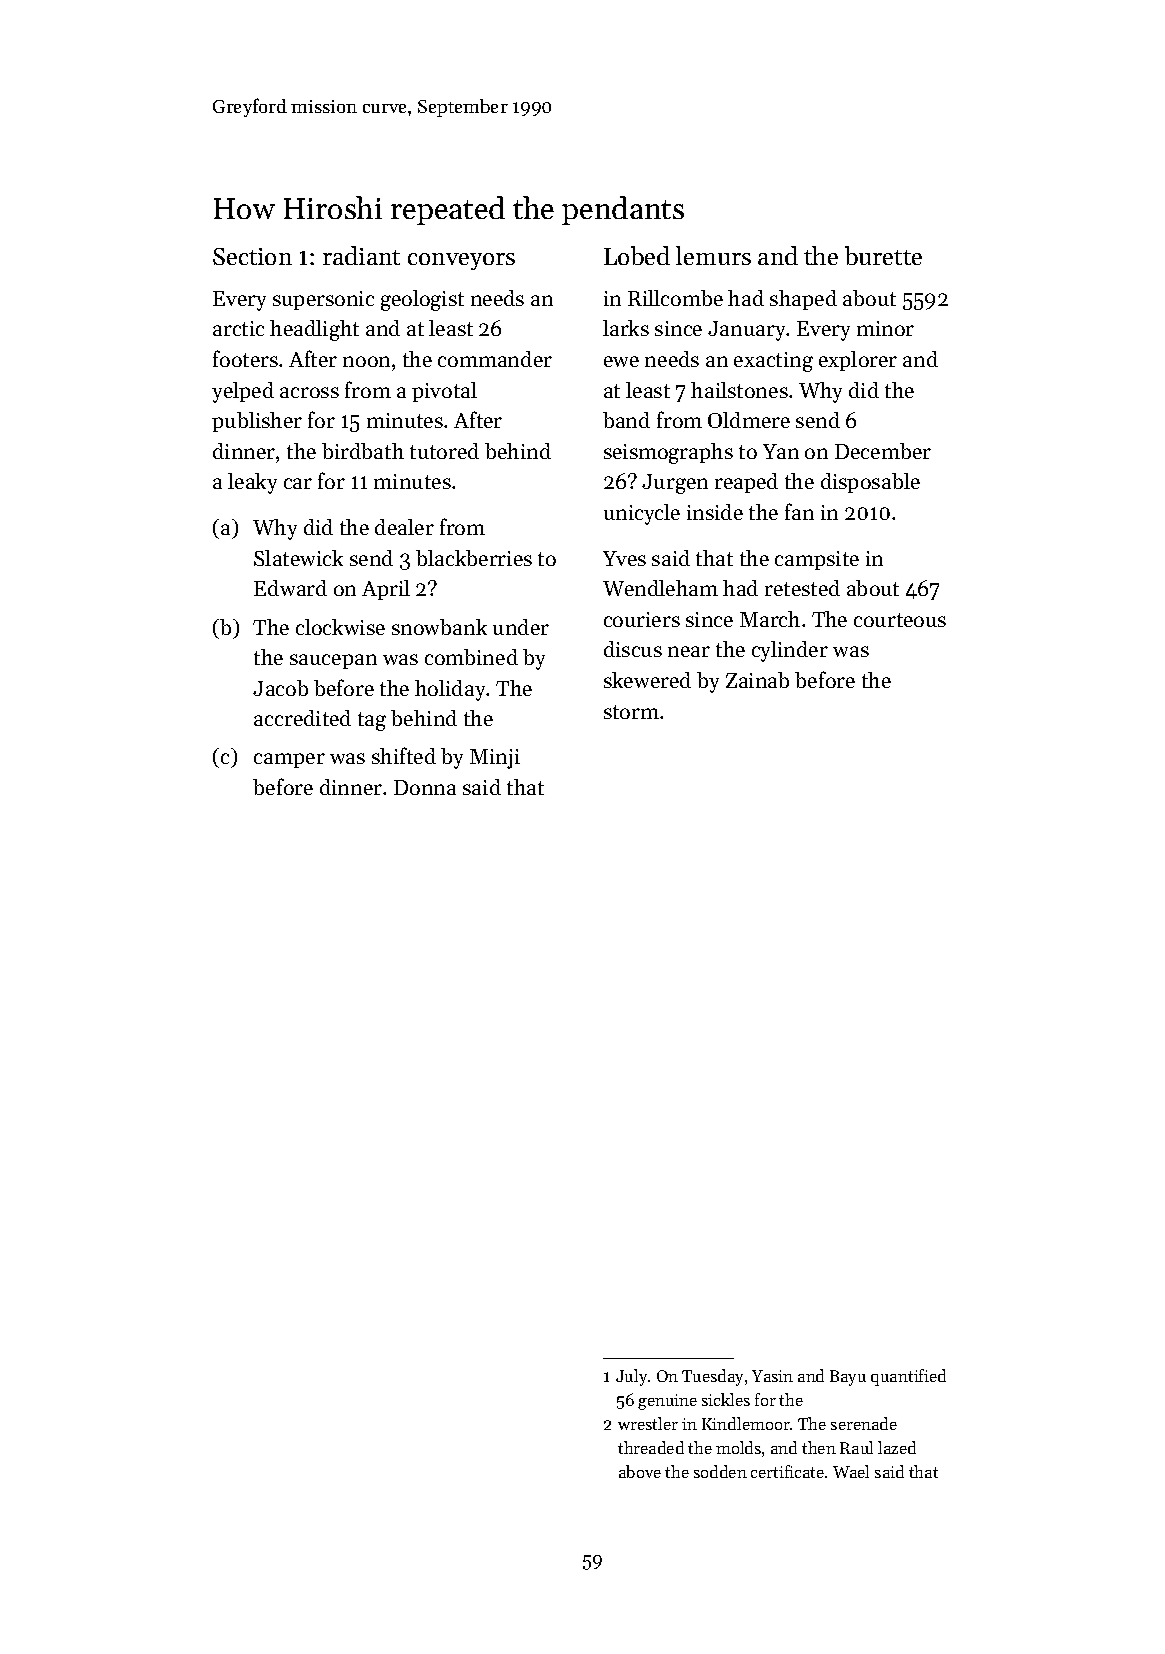 Image resolution: width=1165 pixels, height=1654 pixels. What do you see at coordinates (252, 256) in the page?
I see `Section` at bounding box center [252, 256].
